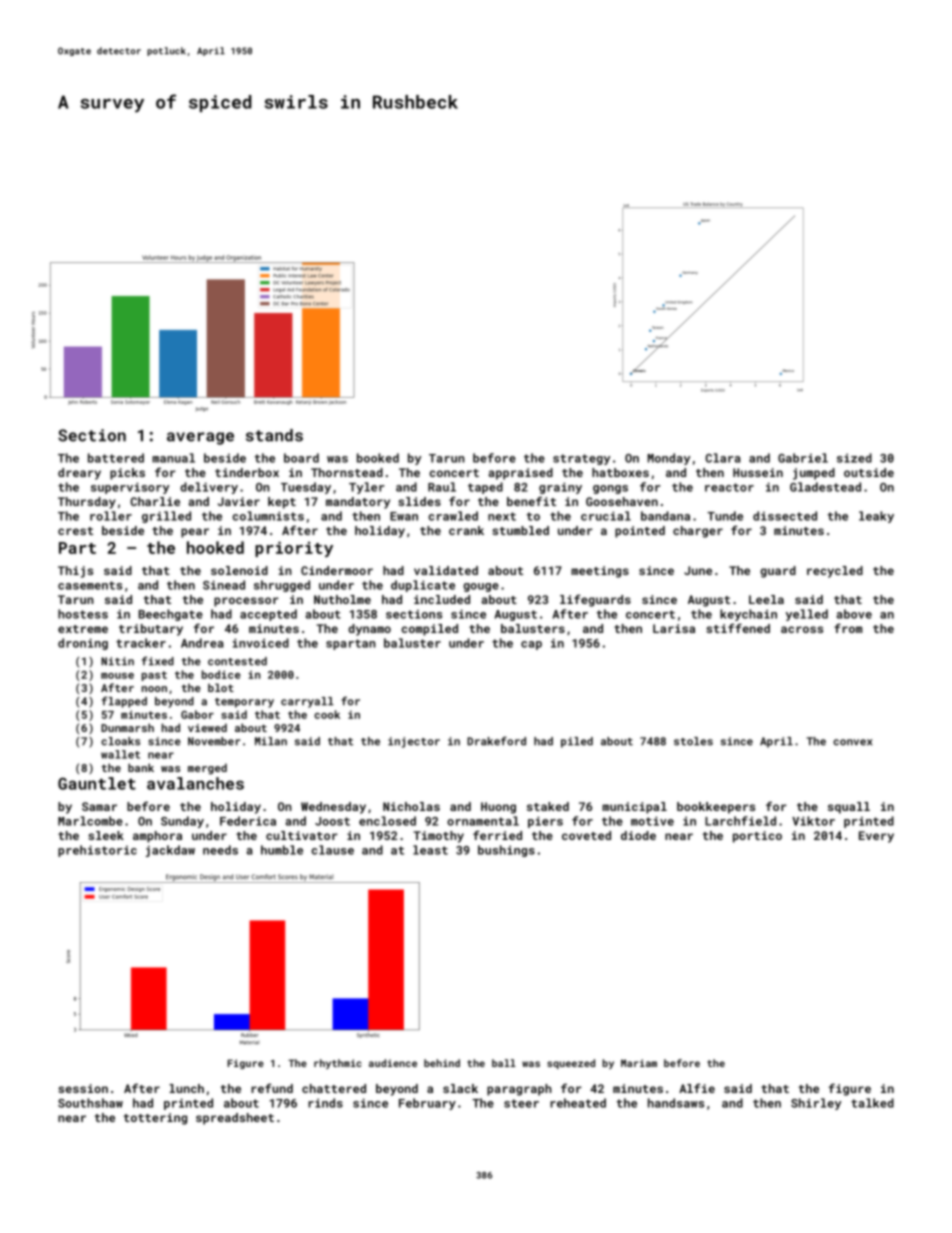  I want to click on hostess, so click(83, 614).
